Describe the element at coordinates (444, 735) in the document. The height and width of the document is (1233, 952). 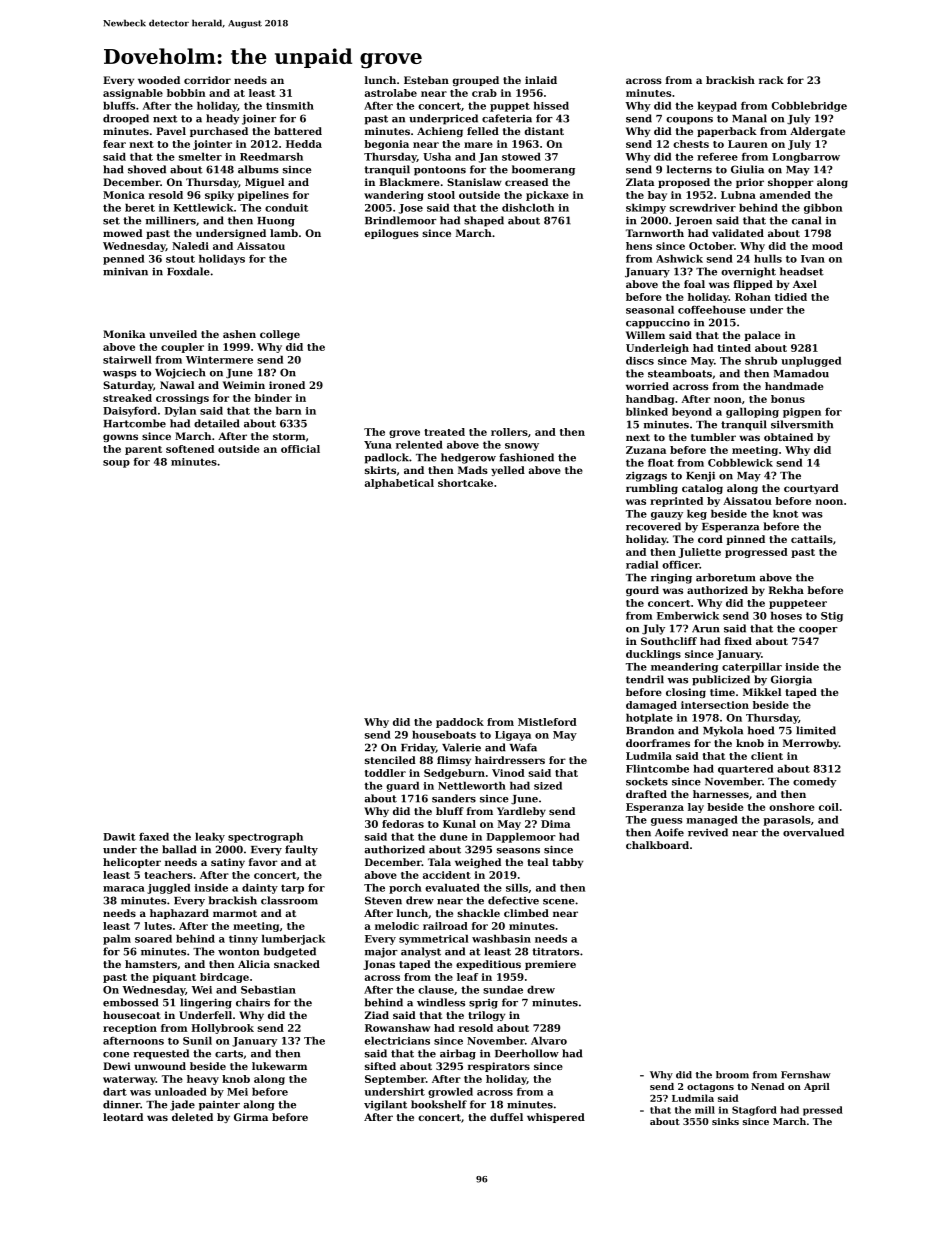
I see `houseboats` at that location.
